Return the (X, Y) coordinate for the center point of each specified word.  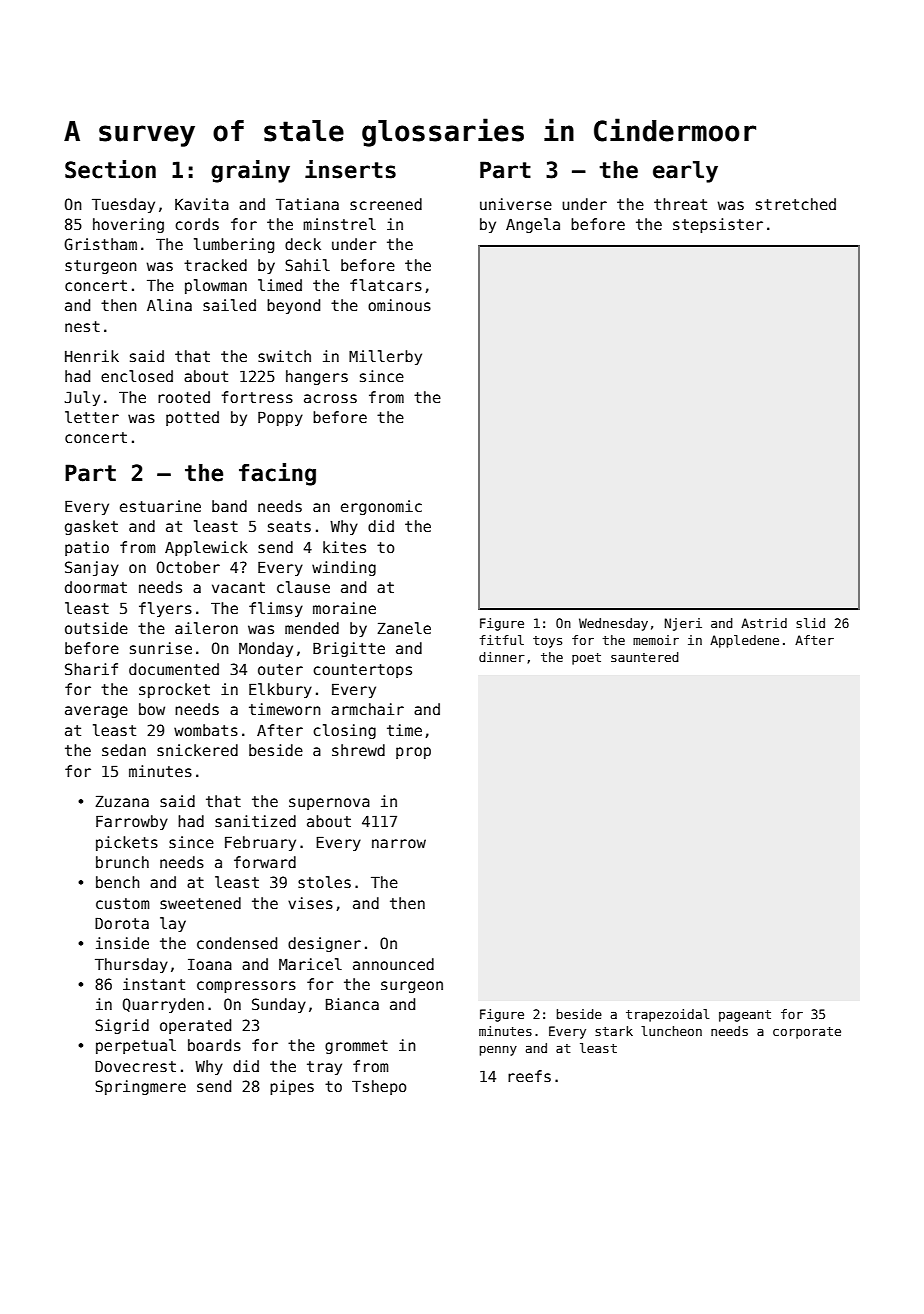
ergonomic (381, 507)
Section (110, 169)
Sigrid (122, 1026)
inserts (350, 169)
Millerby (385, 357)
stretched (796, 204)
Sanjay (92, 568)
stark (614, 1031)
